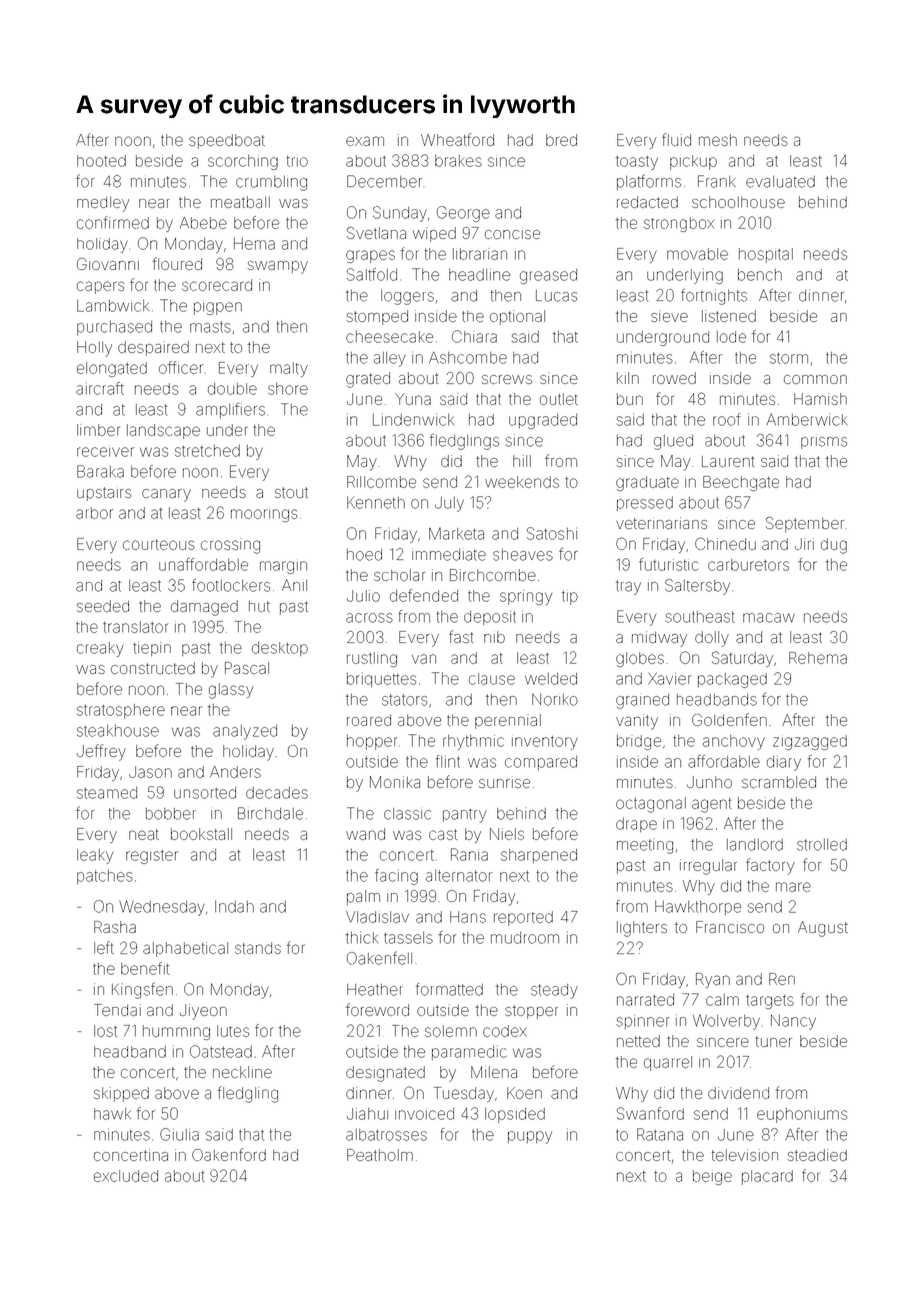  What do you see at coordinates (364, 555) in the page?
I see `hoed` at bounding box center [364, 555].
